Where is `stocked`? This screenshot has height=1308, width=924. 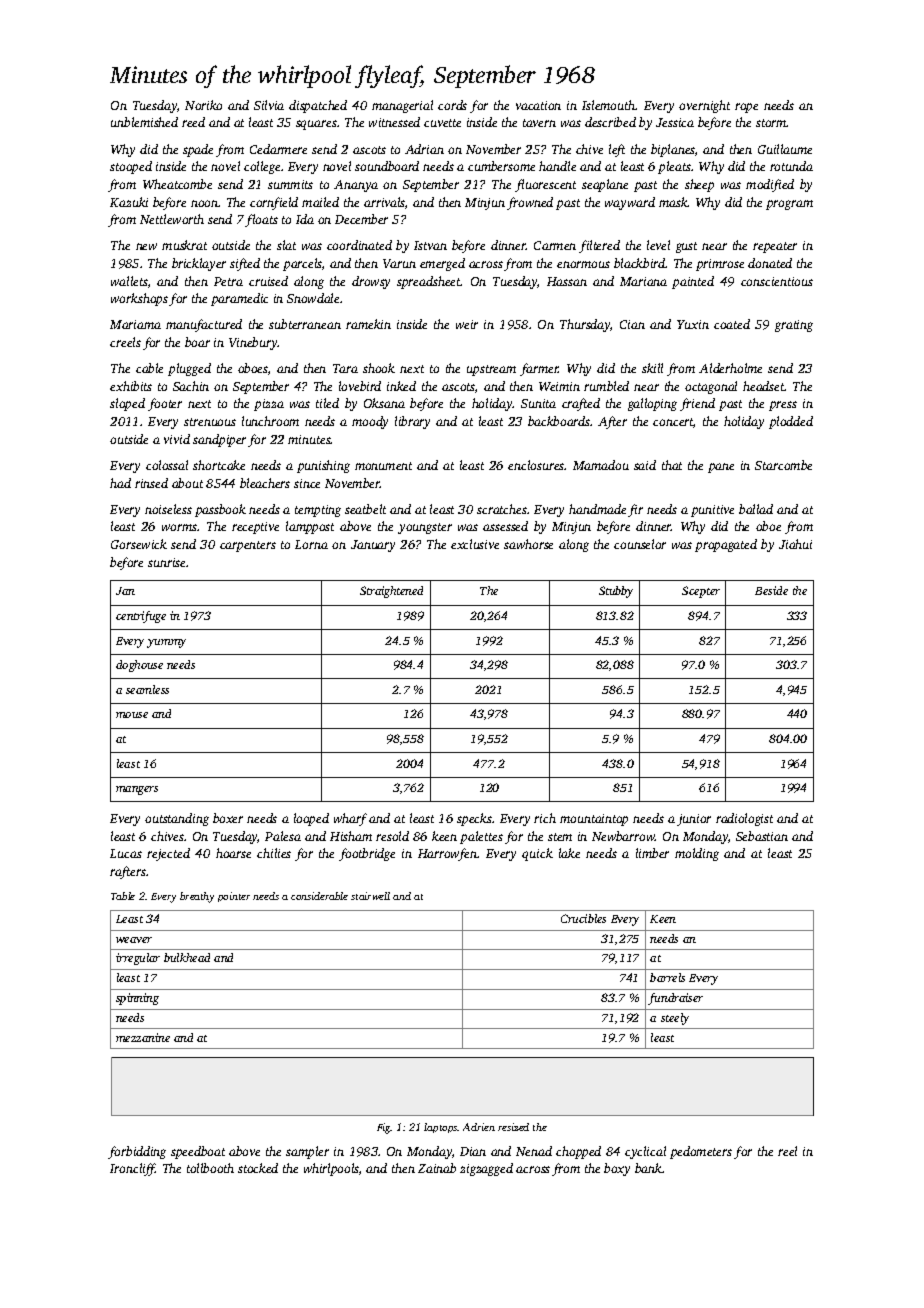 stocked is located at coordinates (258, 1168).
